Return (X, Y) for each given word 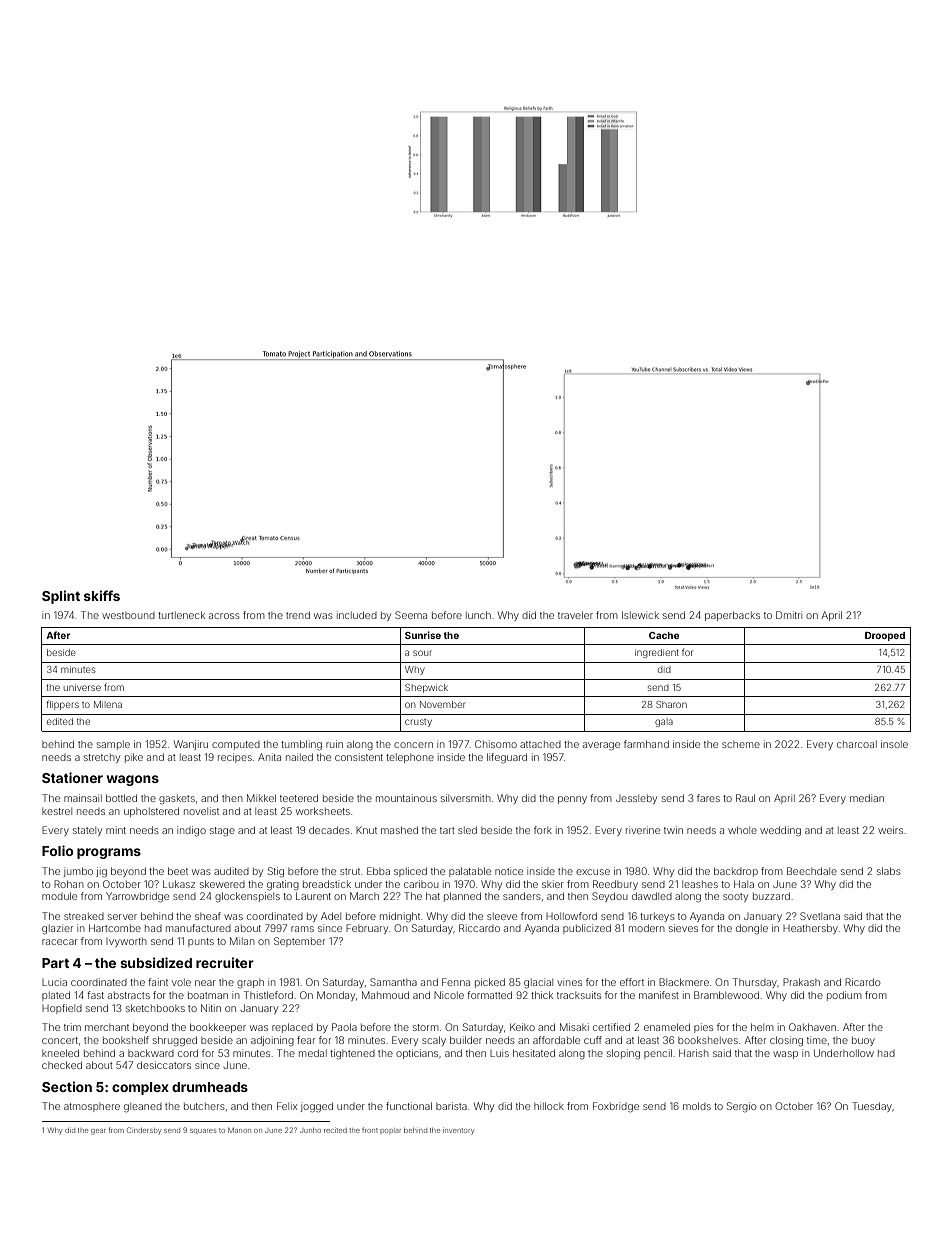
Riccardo (479, 928)
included (357, 615)
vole (181, 982)
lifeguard (507, 758)
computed (236, 745)
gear (98, 1132)
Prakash (801, 982)
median (867, 798)
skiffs (102, 595)
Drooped (885, 636)
